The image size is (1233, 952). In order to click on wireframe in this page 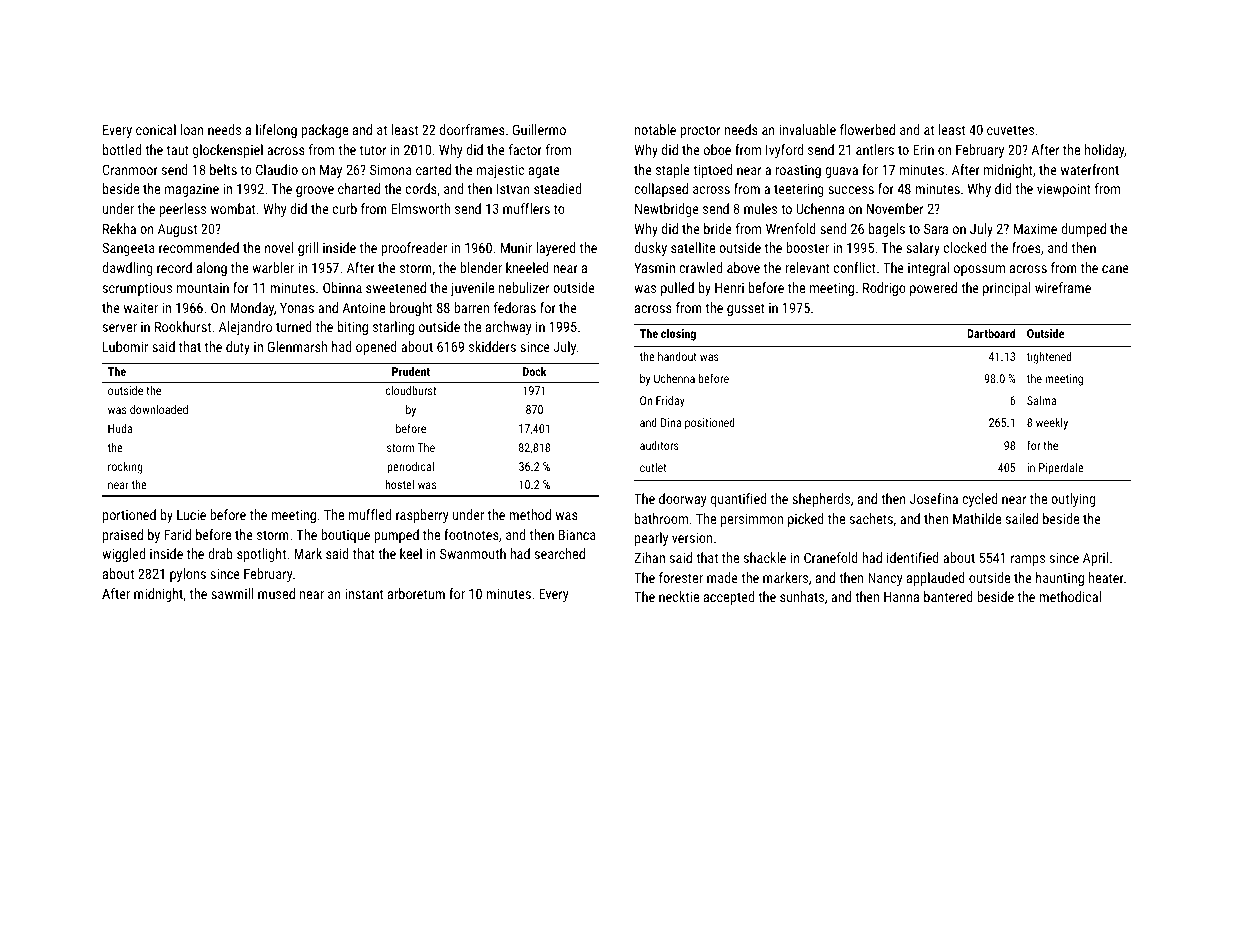, I will do `click(1063, 287)`.
